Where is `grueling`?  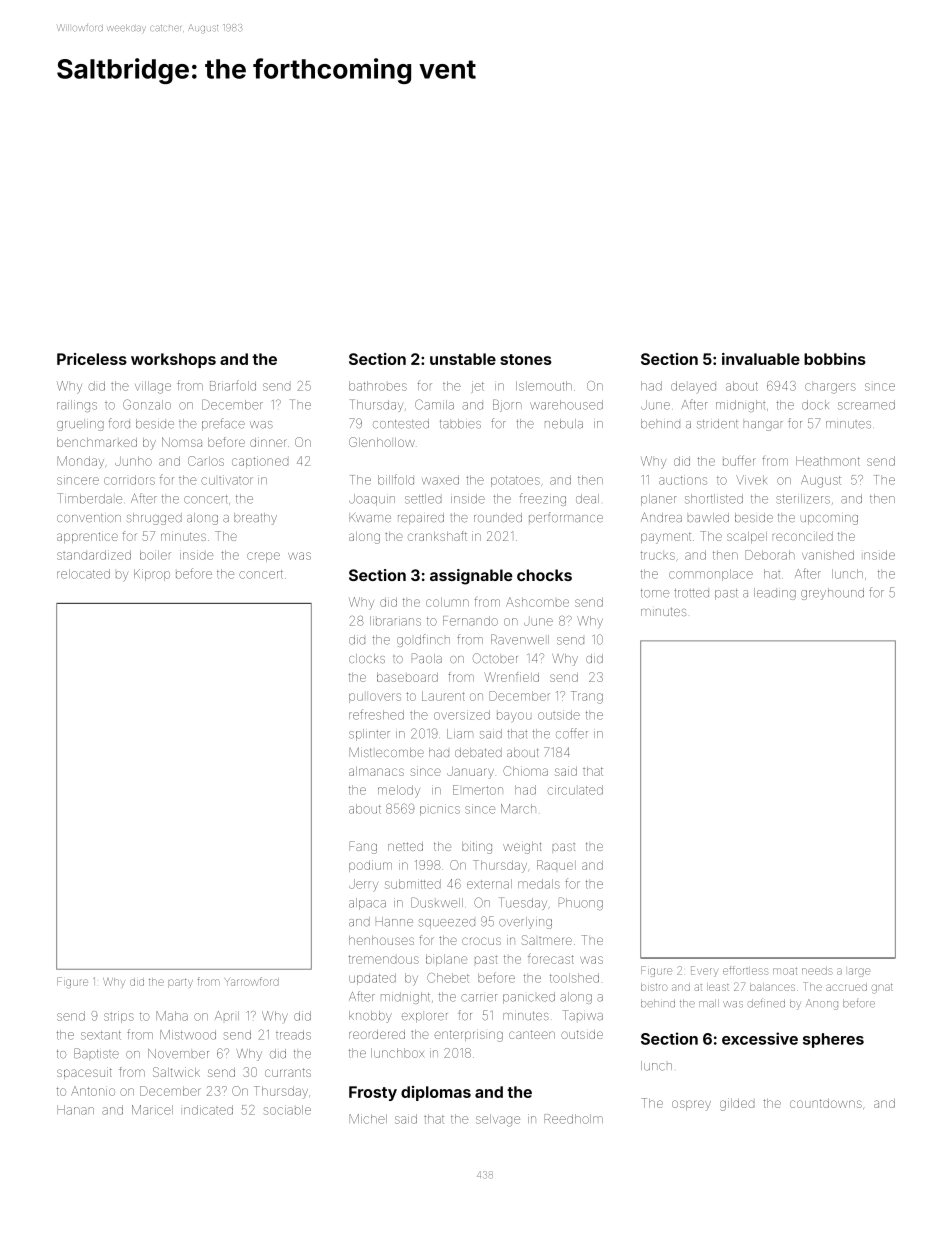 grueling is located at coordinates (80, 426).
